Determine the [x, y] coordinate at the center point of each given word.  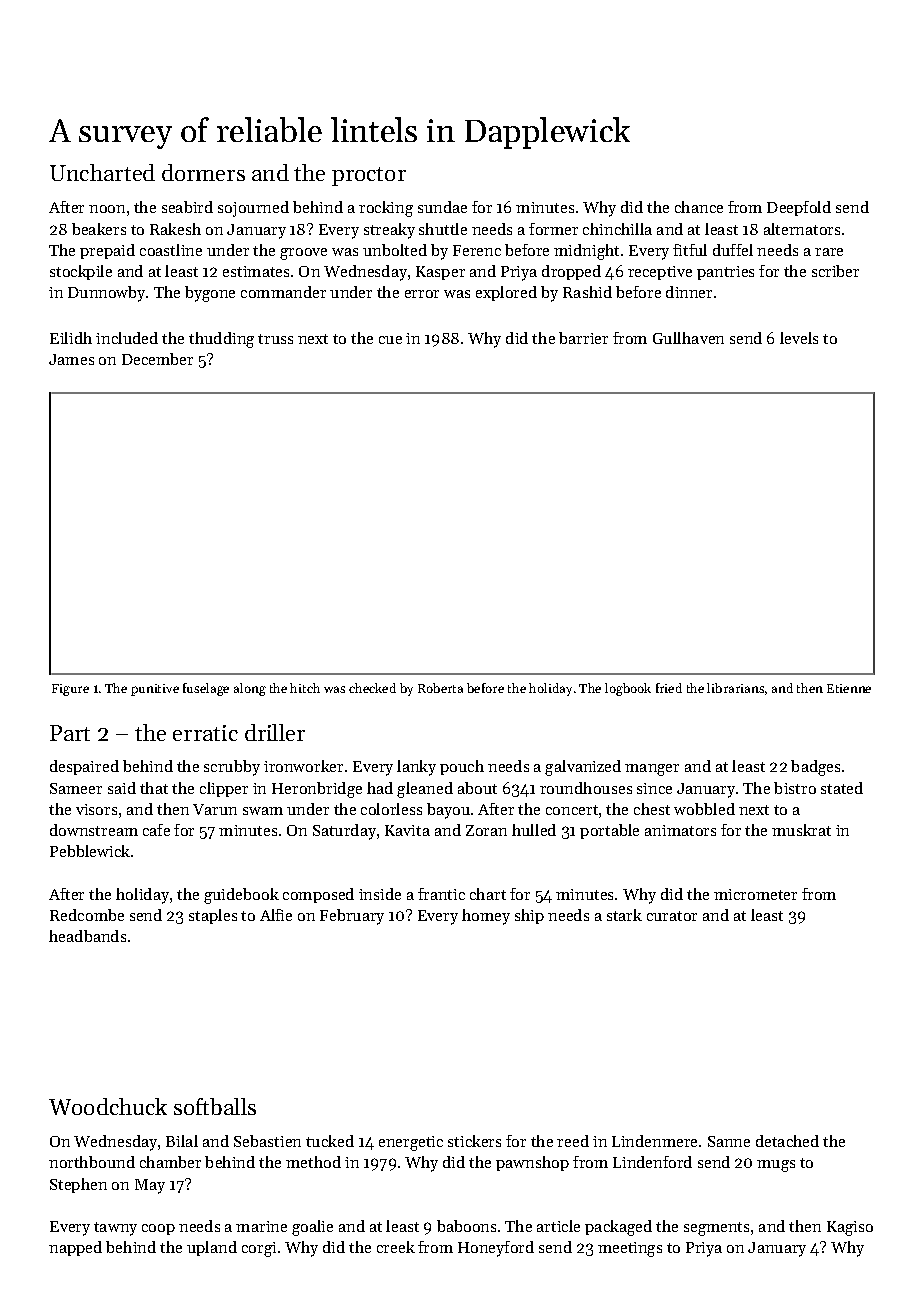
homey [486, 917]
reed [573, 1141]
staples [213, 916]
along [250, 689]
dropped [571, 272]
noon [107, 209]
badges [815, 768]
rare [829, 252]
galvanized [583, 768]
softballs [215, 1106]
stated [842, 788]
